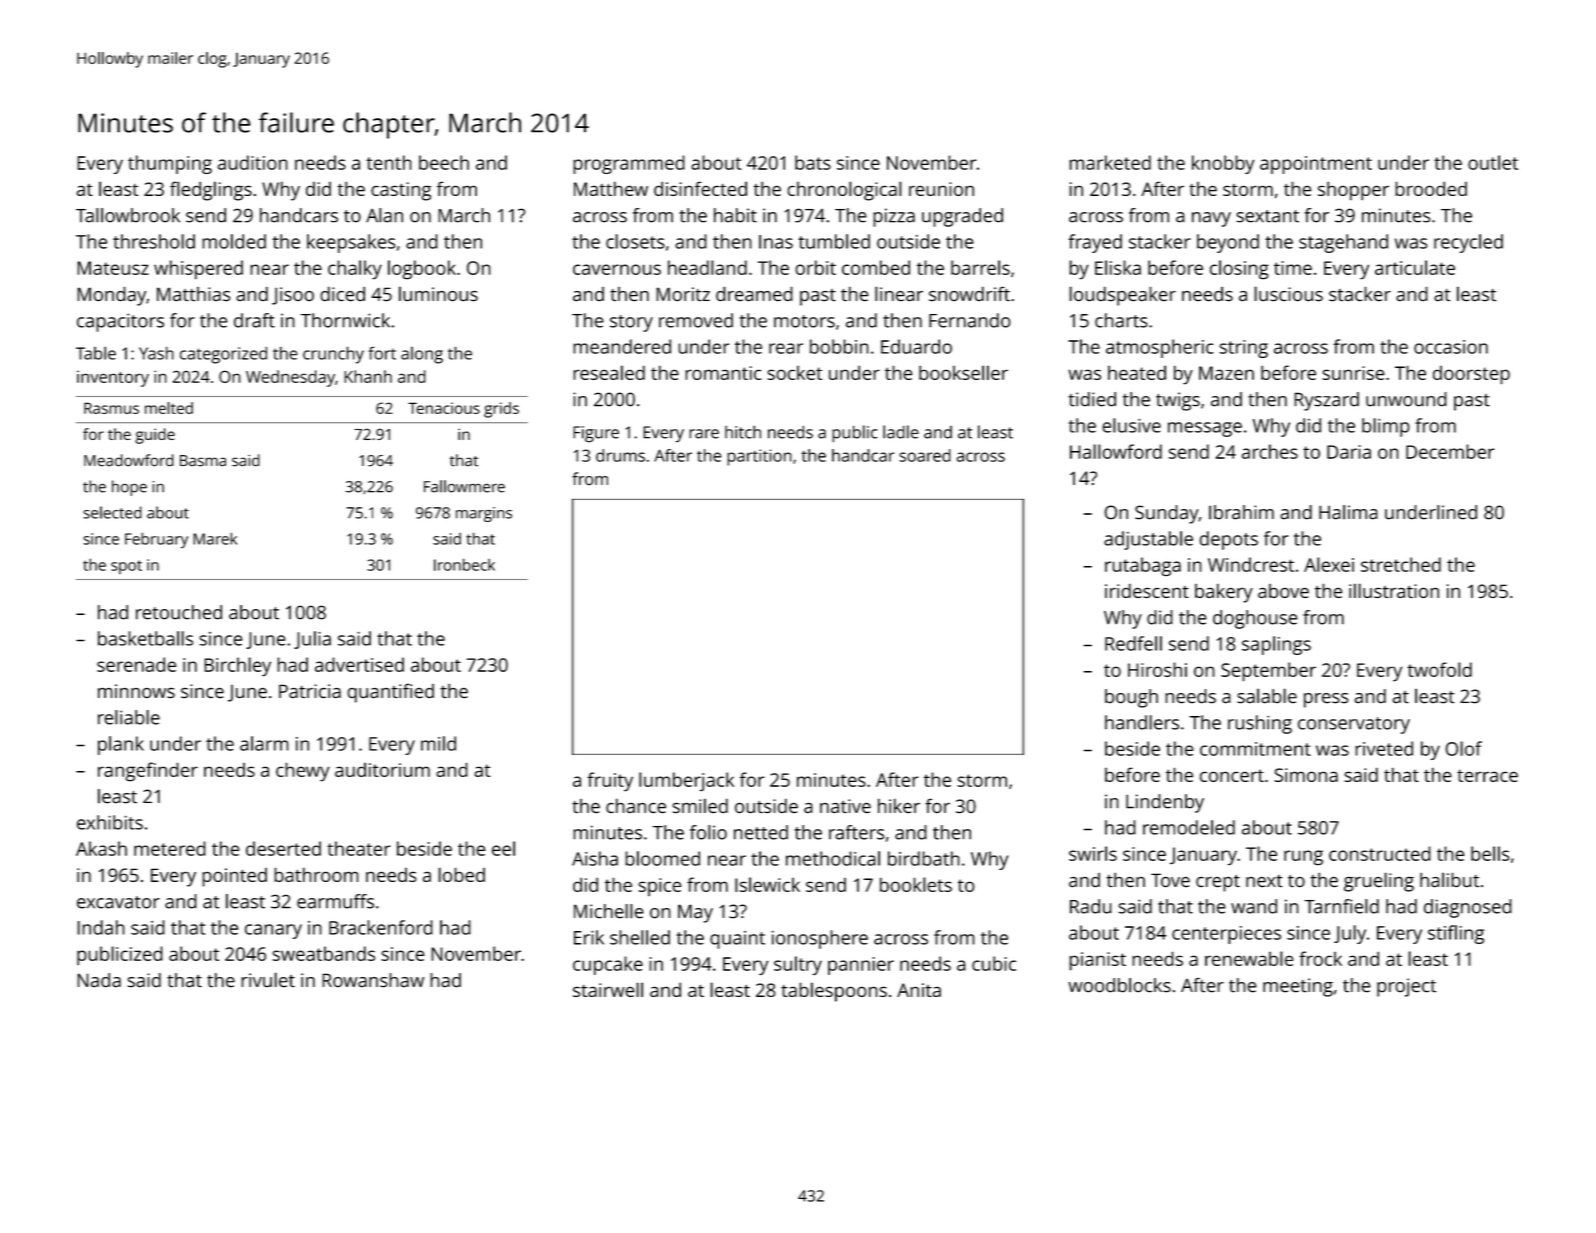  What do you see at coordinates (686, 782) in the screenshot?
I see `lumberjack` at bounding box center [686, 782].
